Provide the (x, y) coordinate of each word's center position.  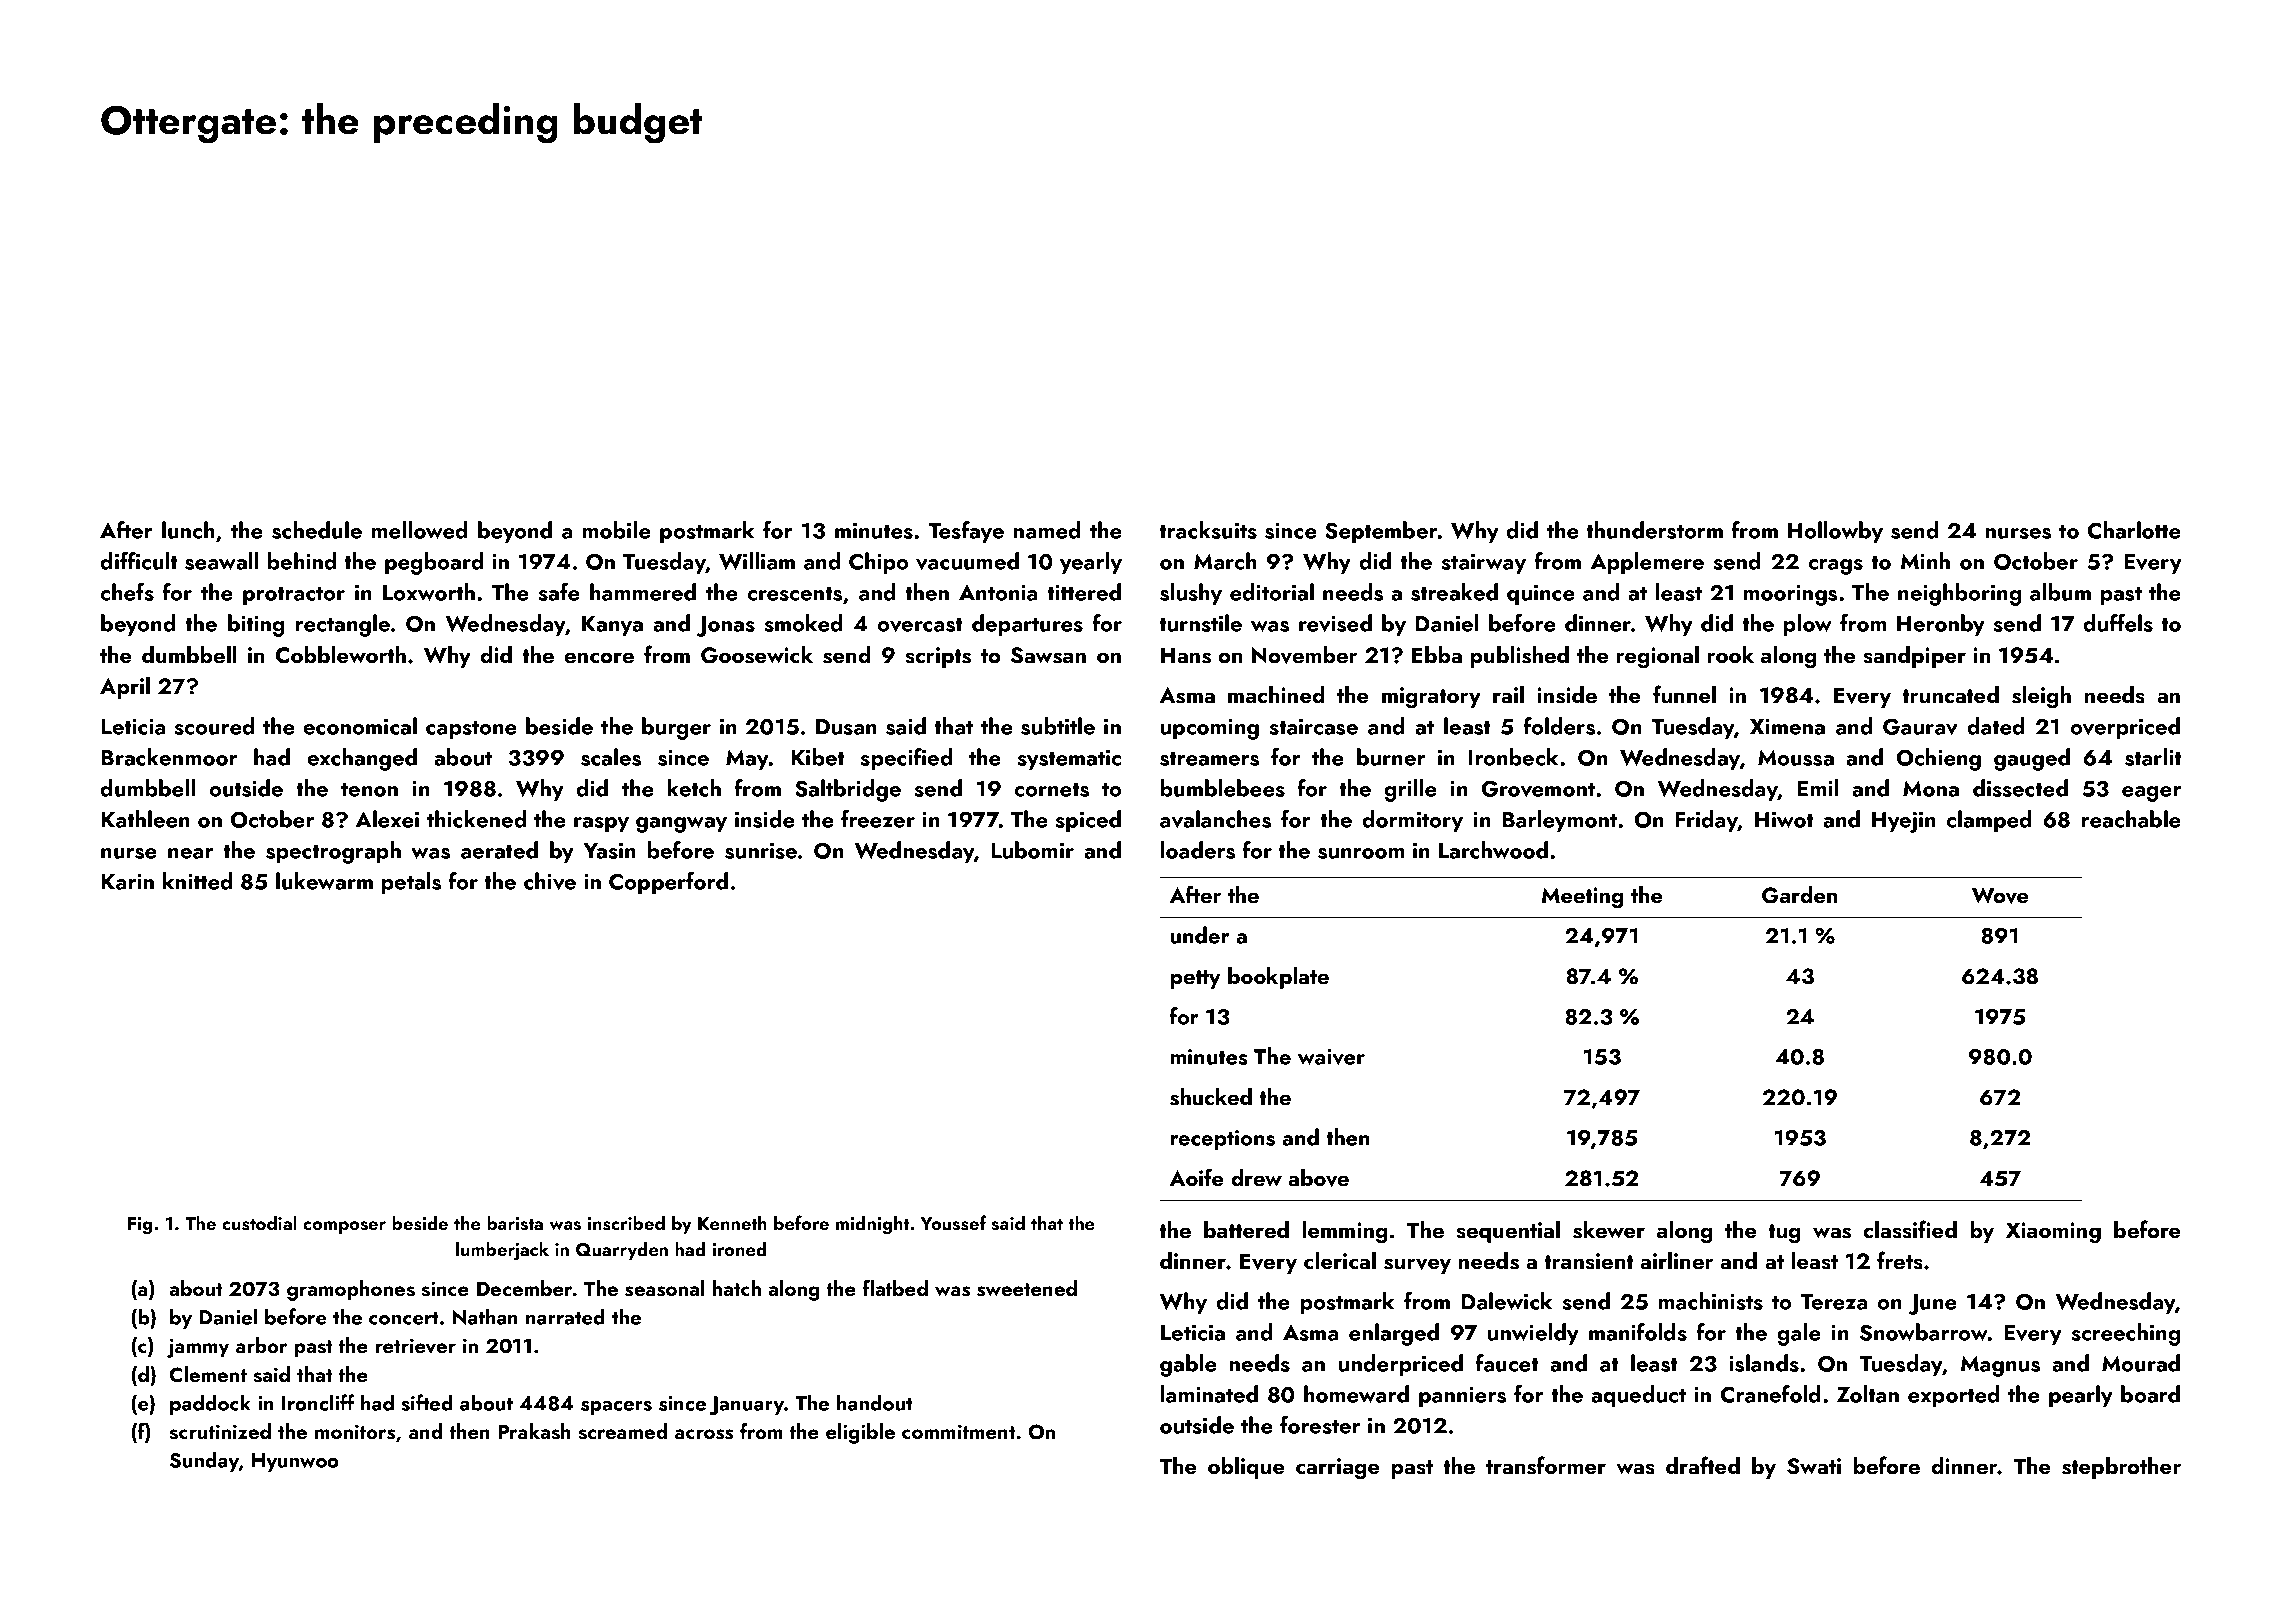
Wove (2000, 895)
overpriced (2125, 728)
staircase (1314, 727)
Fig (140, 1226)
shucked (1211, 1097)
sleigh (2041, 697)
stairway (1484, 564)
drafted (1703, 1465)
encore (599, 657)
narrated (565, 1316)
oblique (1246, 1468)
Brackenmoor (169, 757)
